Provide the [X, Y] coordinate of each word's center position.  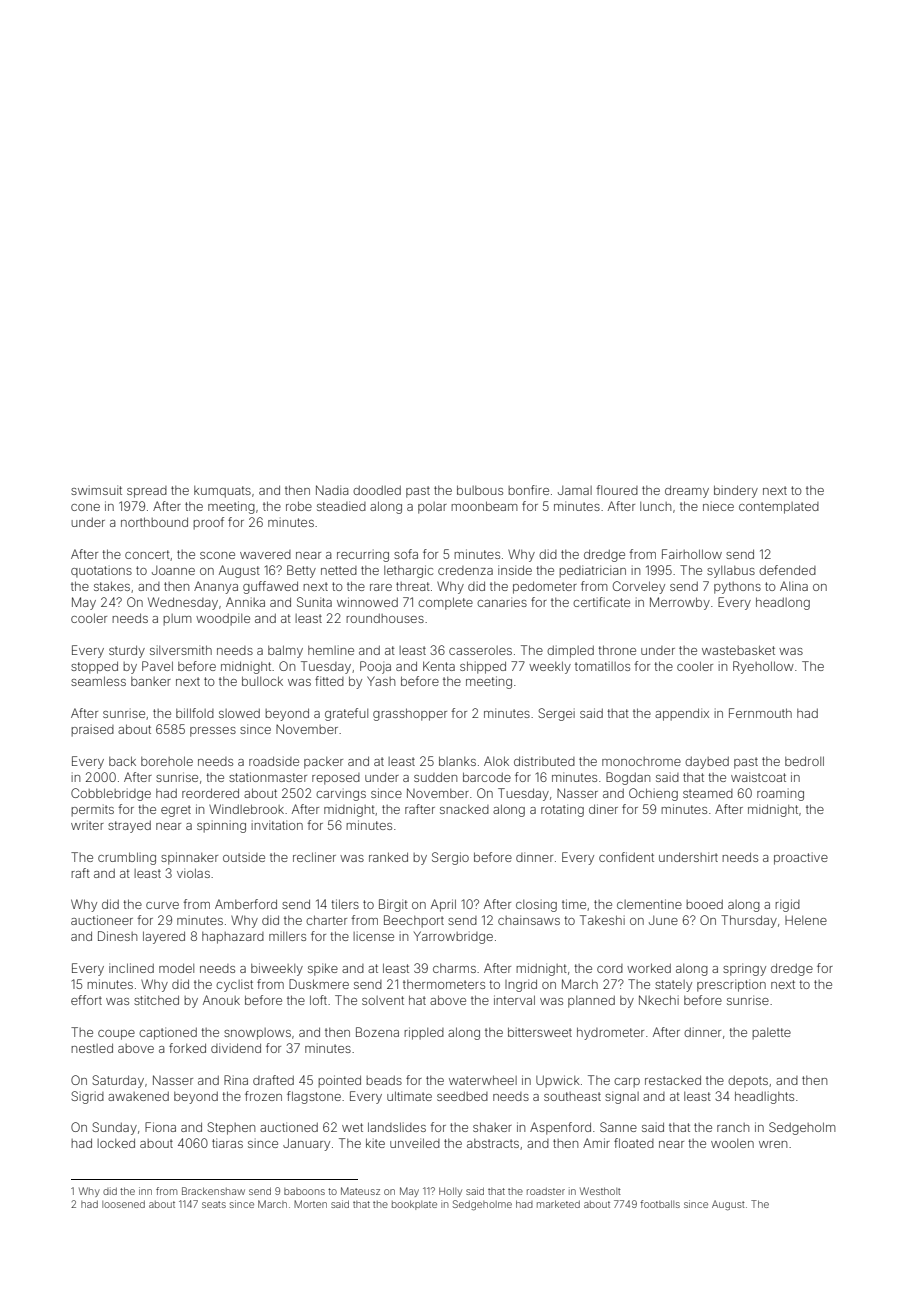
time [574, 904]
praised [92, 730]
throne [617, 650]
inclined [131, 968]
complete [445, 603]
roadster [546, 1191]
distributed [544, 761]
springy [744, 969]
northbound [154, 522]
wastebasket [738, 650]
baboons [304, 1191]
